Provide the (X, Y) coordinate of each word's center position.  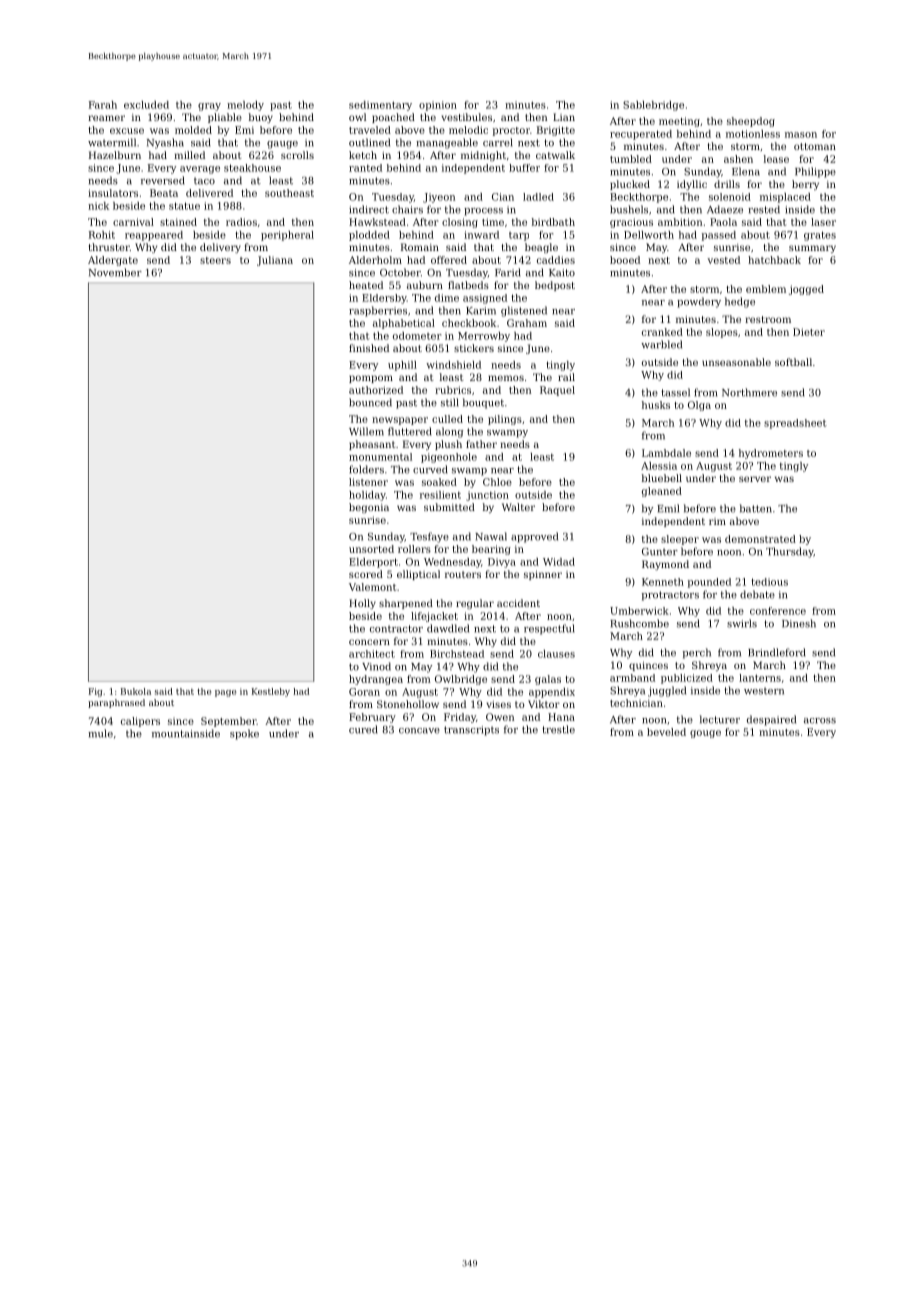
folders (366, 469)
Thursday (790, 552)
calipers (140, 722)
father (481, 444)
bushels (629, 209)
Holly (362, 604)
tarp (519, 236)
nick (98, 206)
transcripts (471, 731)
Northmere (749, 392)
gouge (705, 734)
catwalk (555, 155)
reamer (106, 118)
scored (366, 574)
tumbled (631, 159)
